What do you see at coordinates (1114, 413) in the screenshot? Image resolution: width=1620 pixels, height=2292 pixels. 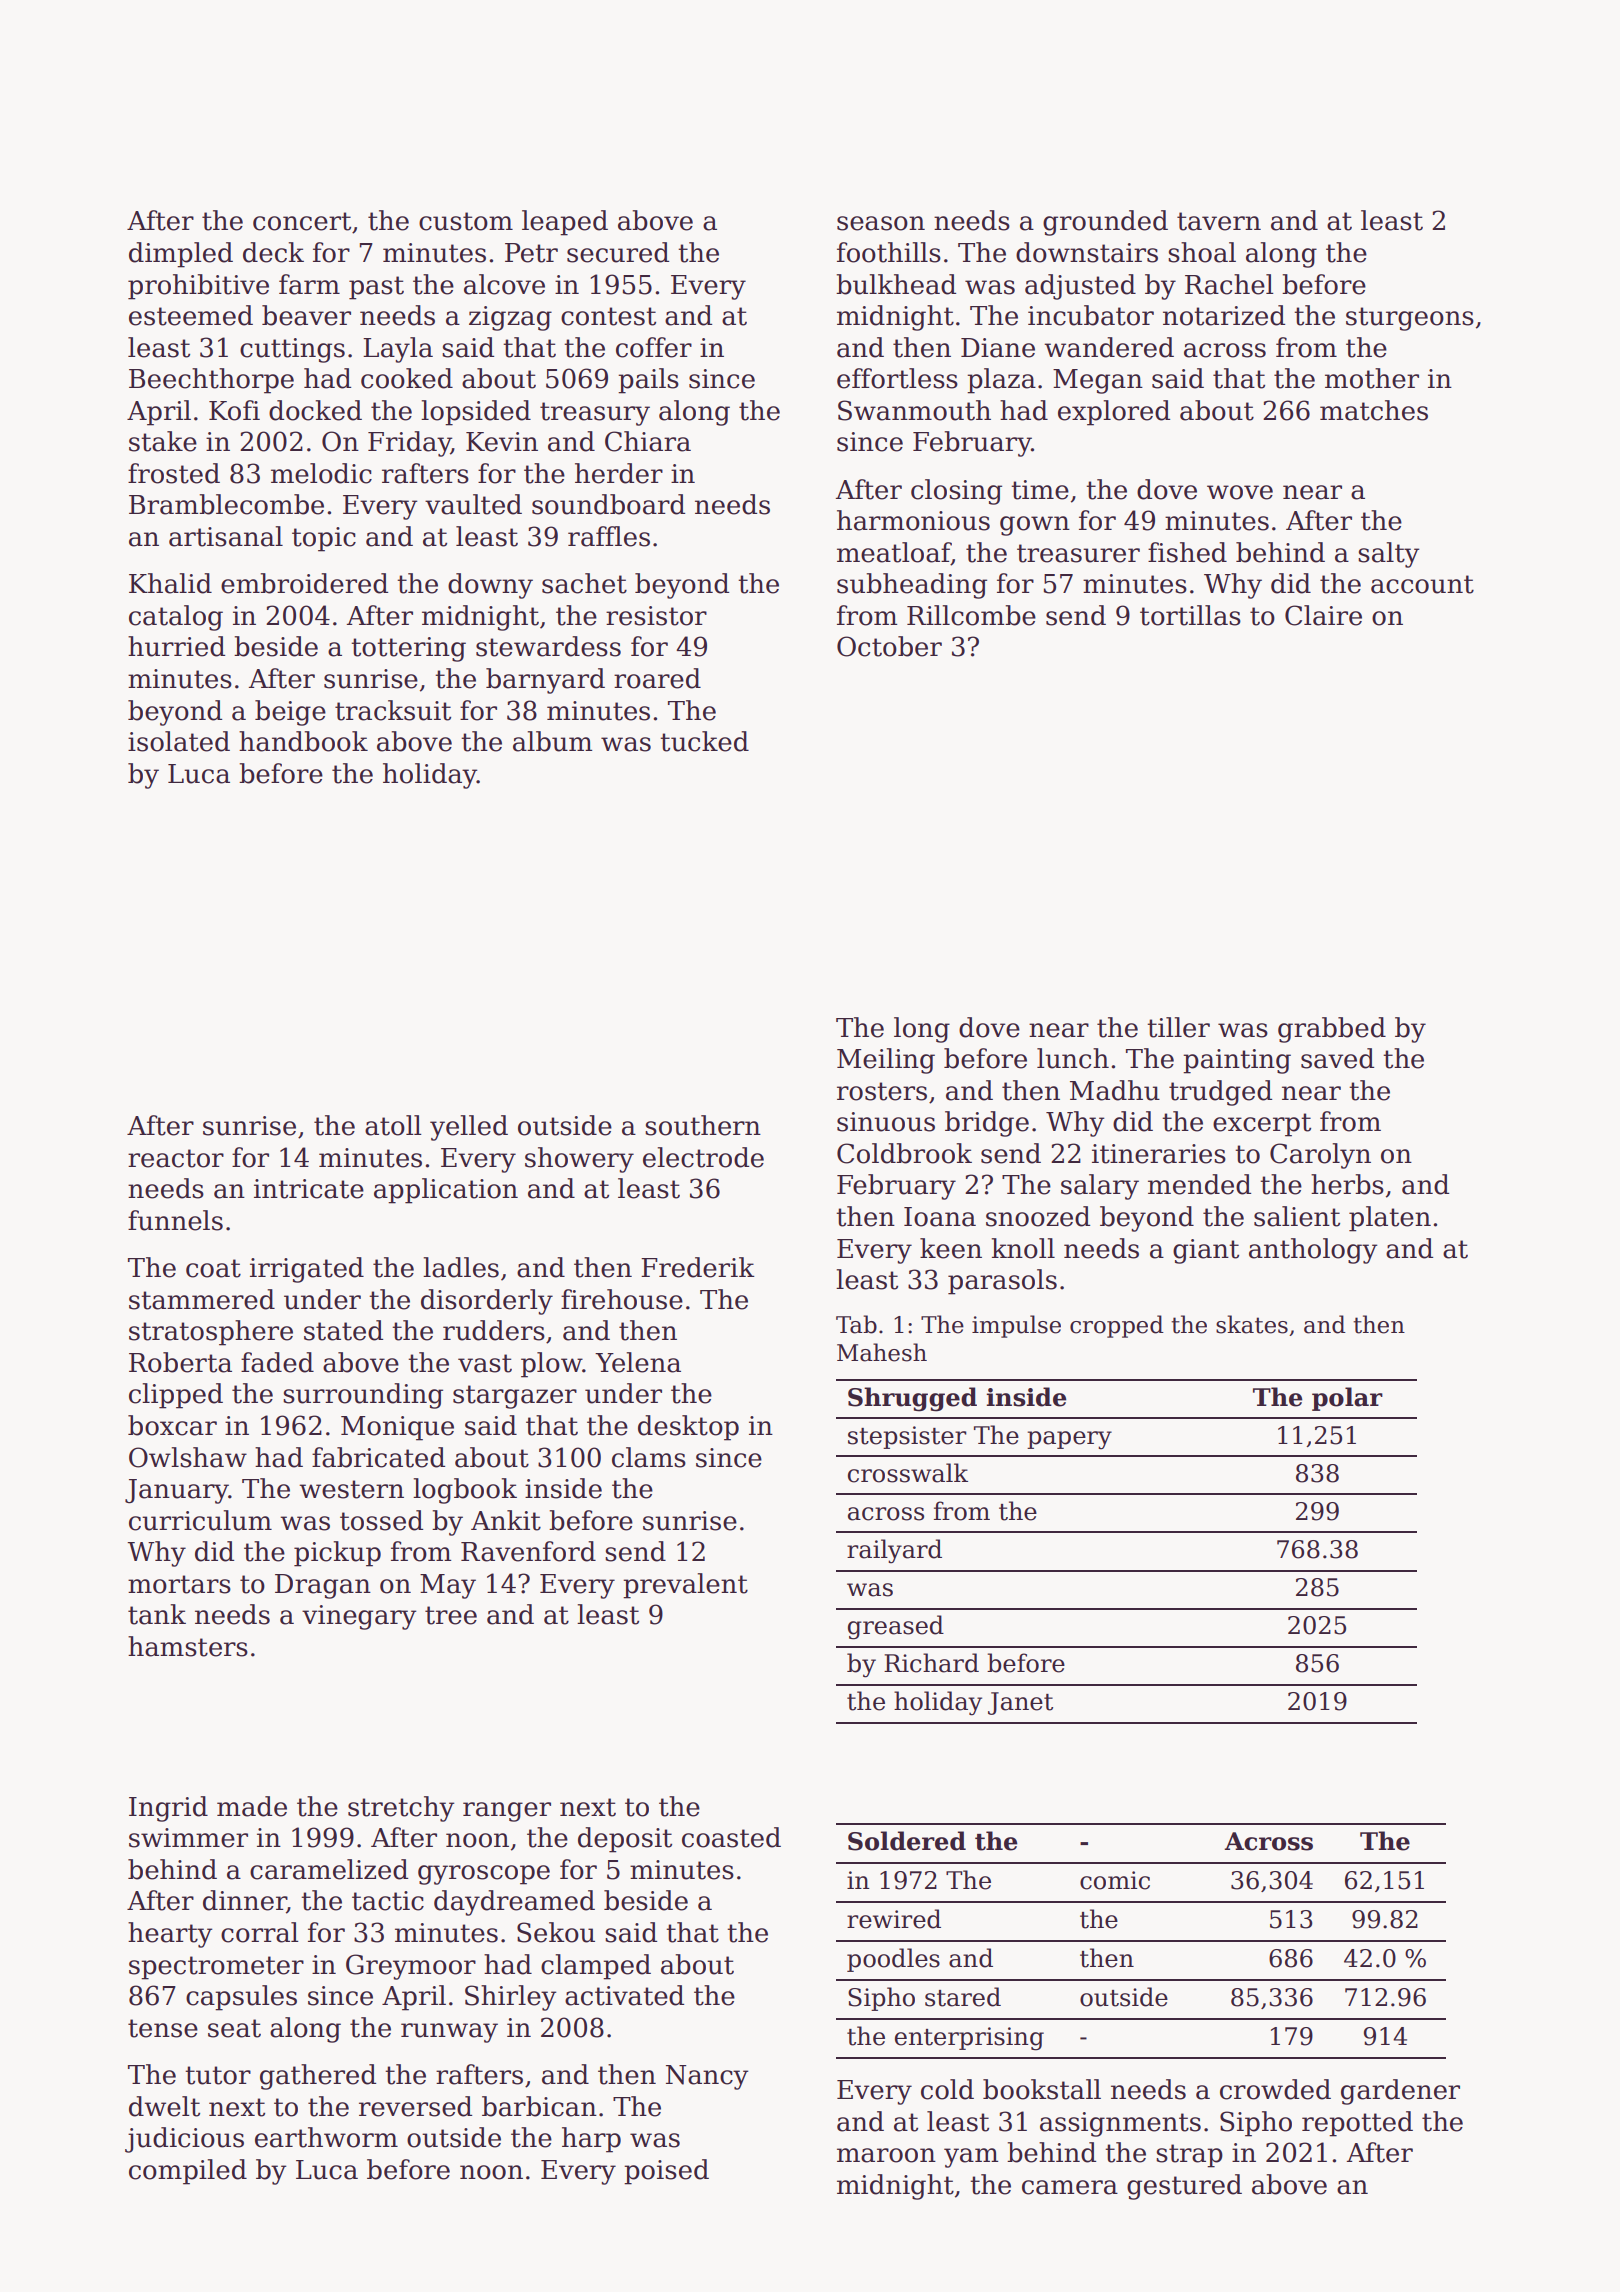 I see `explored` at bounding box center [1114, 413].
